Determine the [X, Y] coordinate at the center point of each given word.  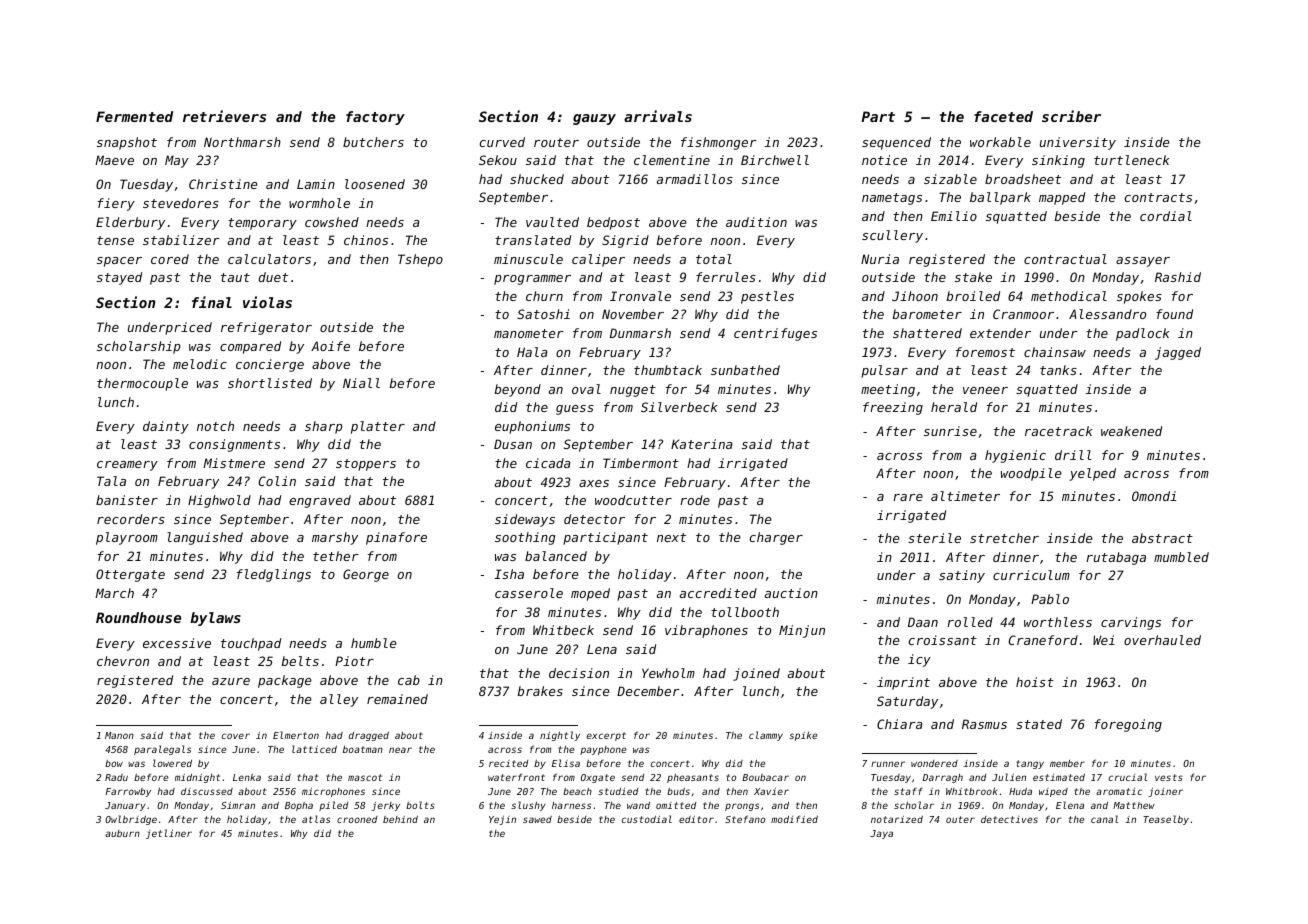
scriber [1071, 116]
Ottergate [130, 575]
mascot [365, 777]
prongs [742, 807]
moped [590, 594]
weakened [1131, 431]
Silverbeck [679, 407]
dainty [166, 427]
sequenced [896, 143]
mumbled [1181, 557]
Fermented [134, 116]
